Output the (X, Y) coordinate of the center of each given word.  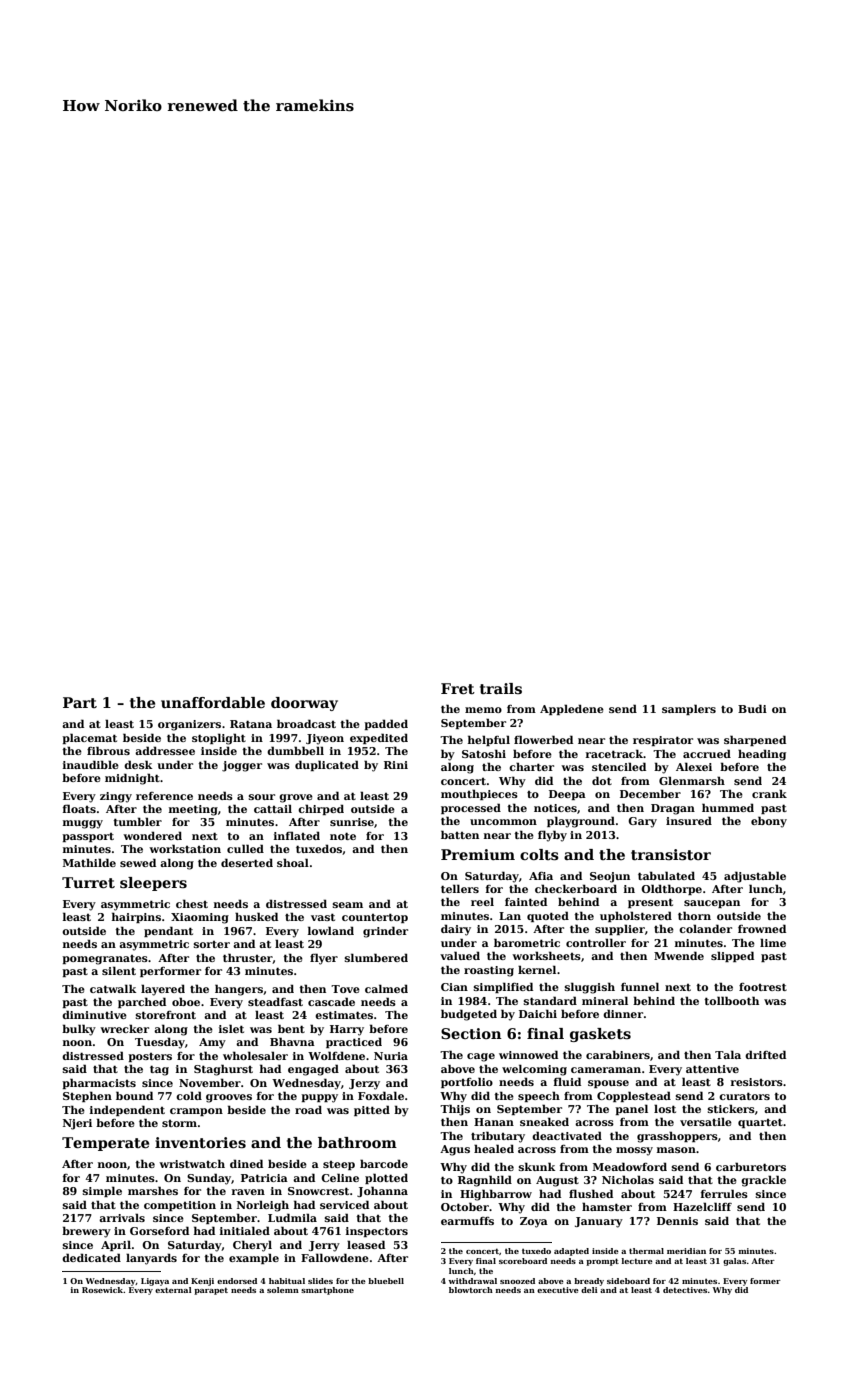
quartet (760, 1123)
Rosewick (102, 1290)
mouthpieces (479, 794)
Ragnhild (485, 1181)
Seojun (610, 877)
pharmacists (99, 1083)
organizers (189, 725)
